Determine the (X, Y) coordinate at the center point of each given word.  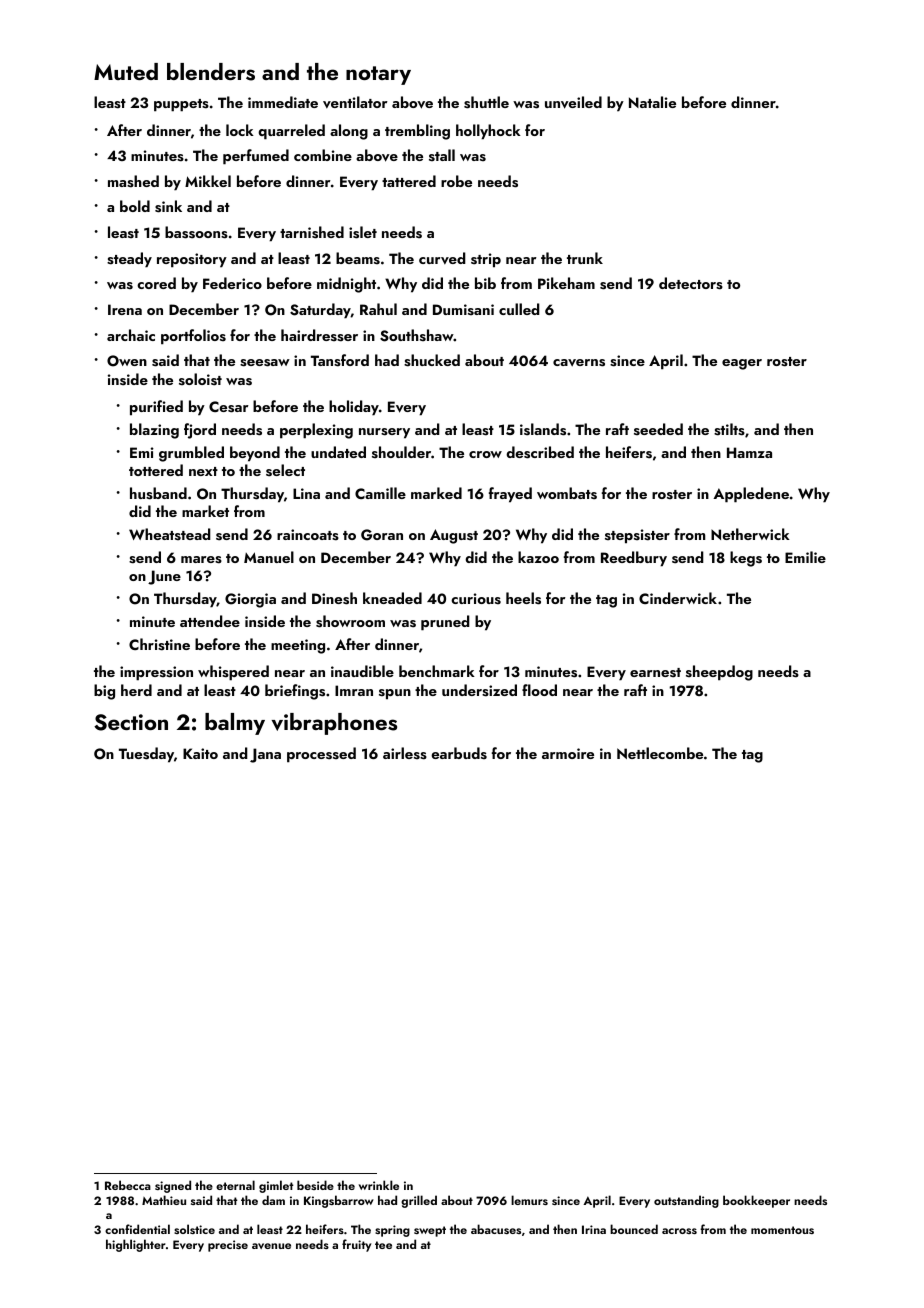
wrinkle (379, 1185)
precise (228, 1246)
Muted (126, 71)
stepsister (637, 536)
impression (156, 673)
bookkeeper (756, 1201)
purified (156, 408)
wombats (567, 493)
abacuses (496, 1229)
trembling (417, 132)
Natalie (652, 102)
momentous (782, 1230)
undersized (479, 690)
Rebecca (128, 1185)
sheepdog (719, 673)
